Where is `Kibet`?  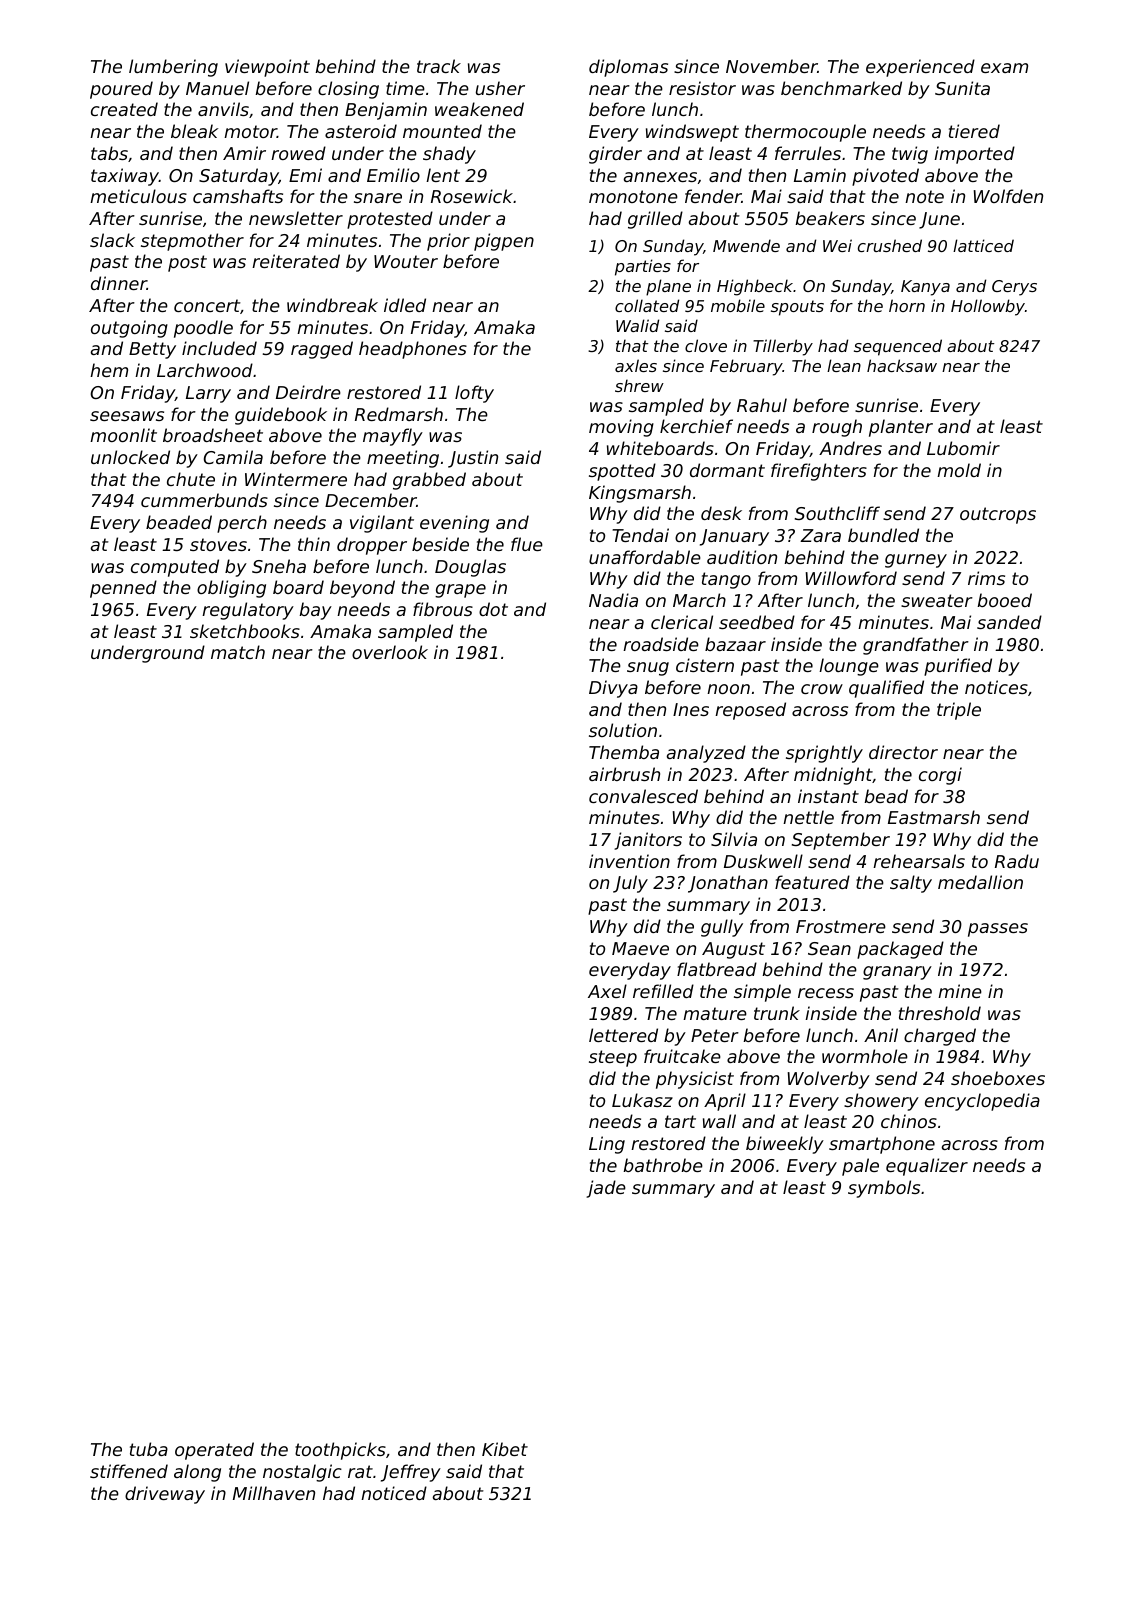
Kibet is located at coordinates (505, 1449).
